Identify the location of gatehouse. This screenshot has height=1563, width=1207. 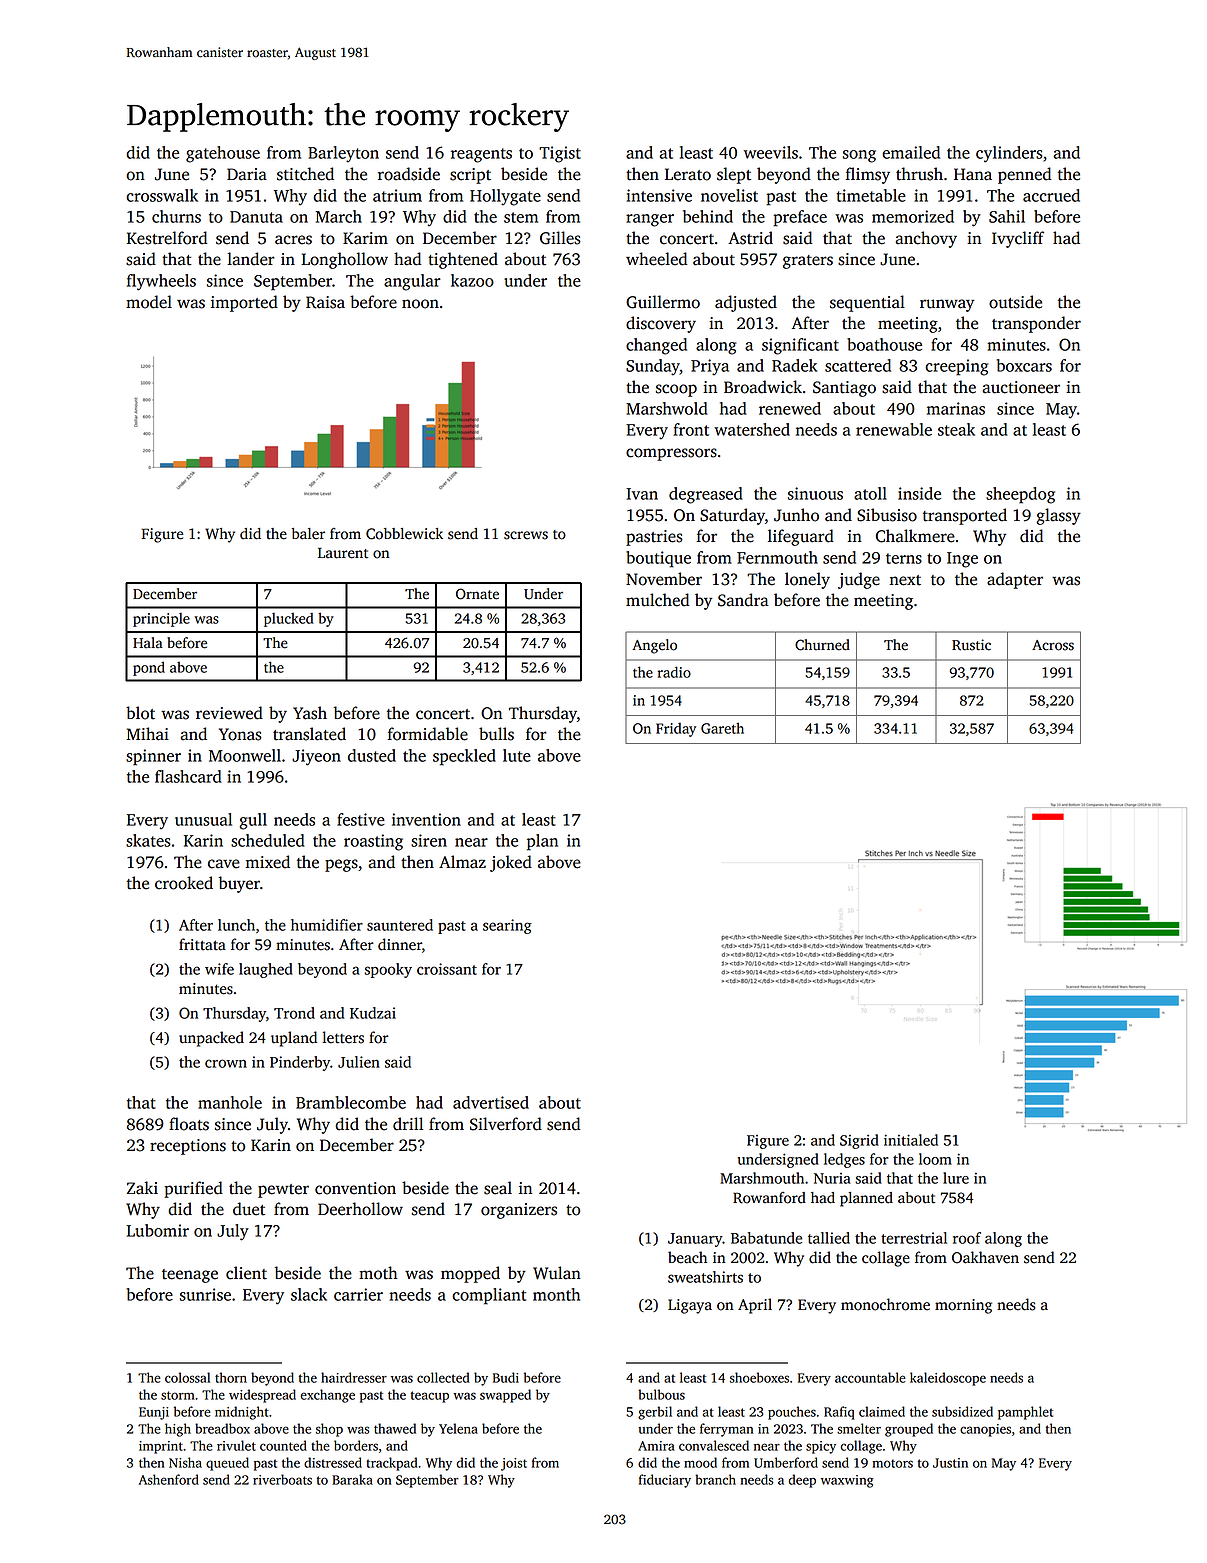
(223, 154).
